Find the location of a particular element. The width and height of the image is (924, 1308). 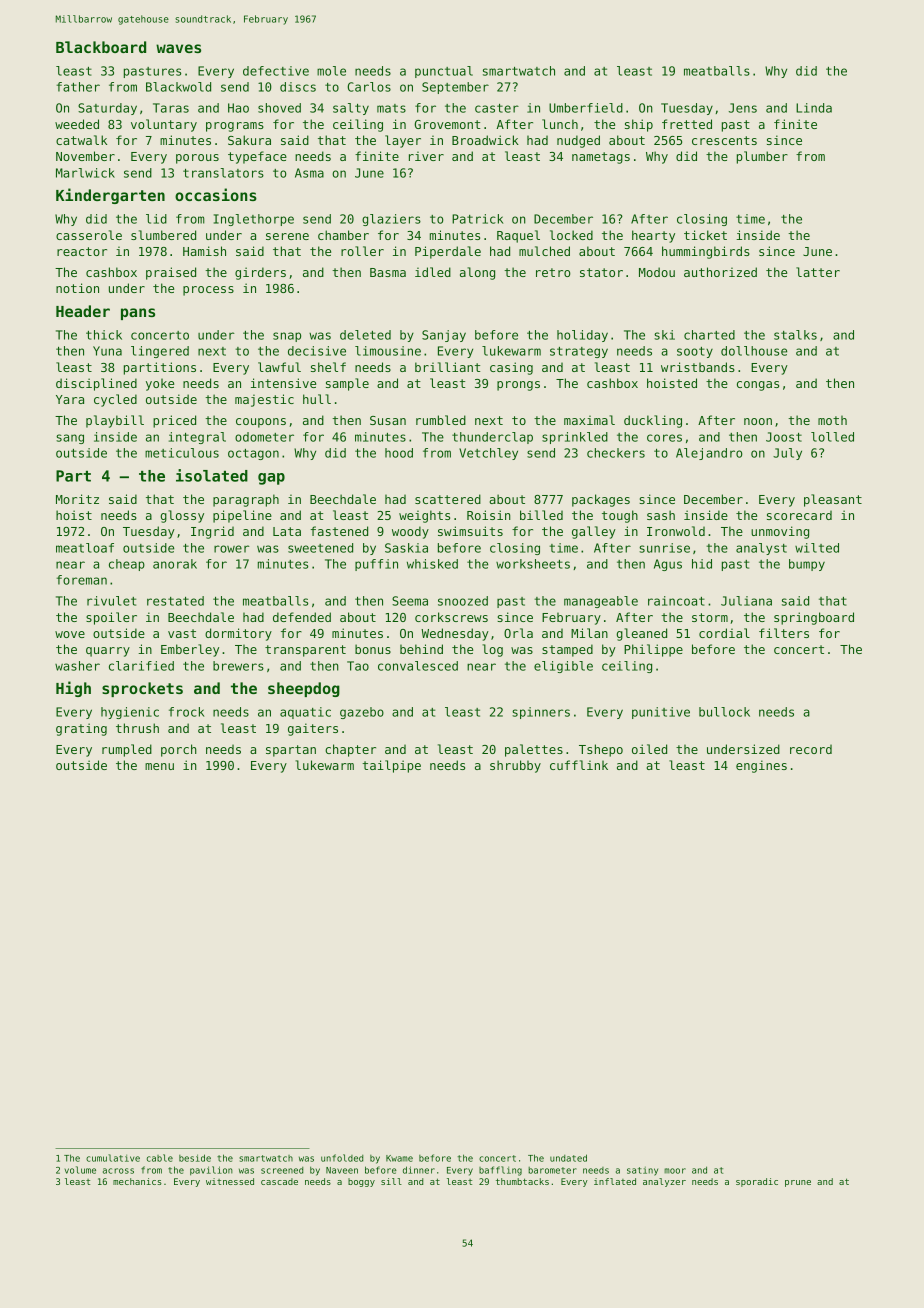

Linda is located at coordinates (814, 108).
